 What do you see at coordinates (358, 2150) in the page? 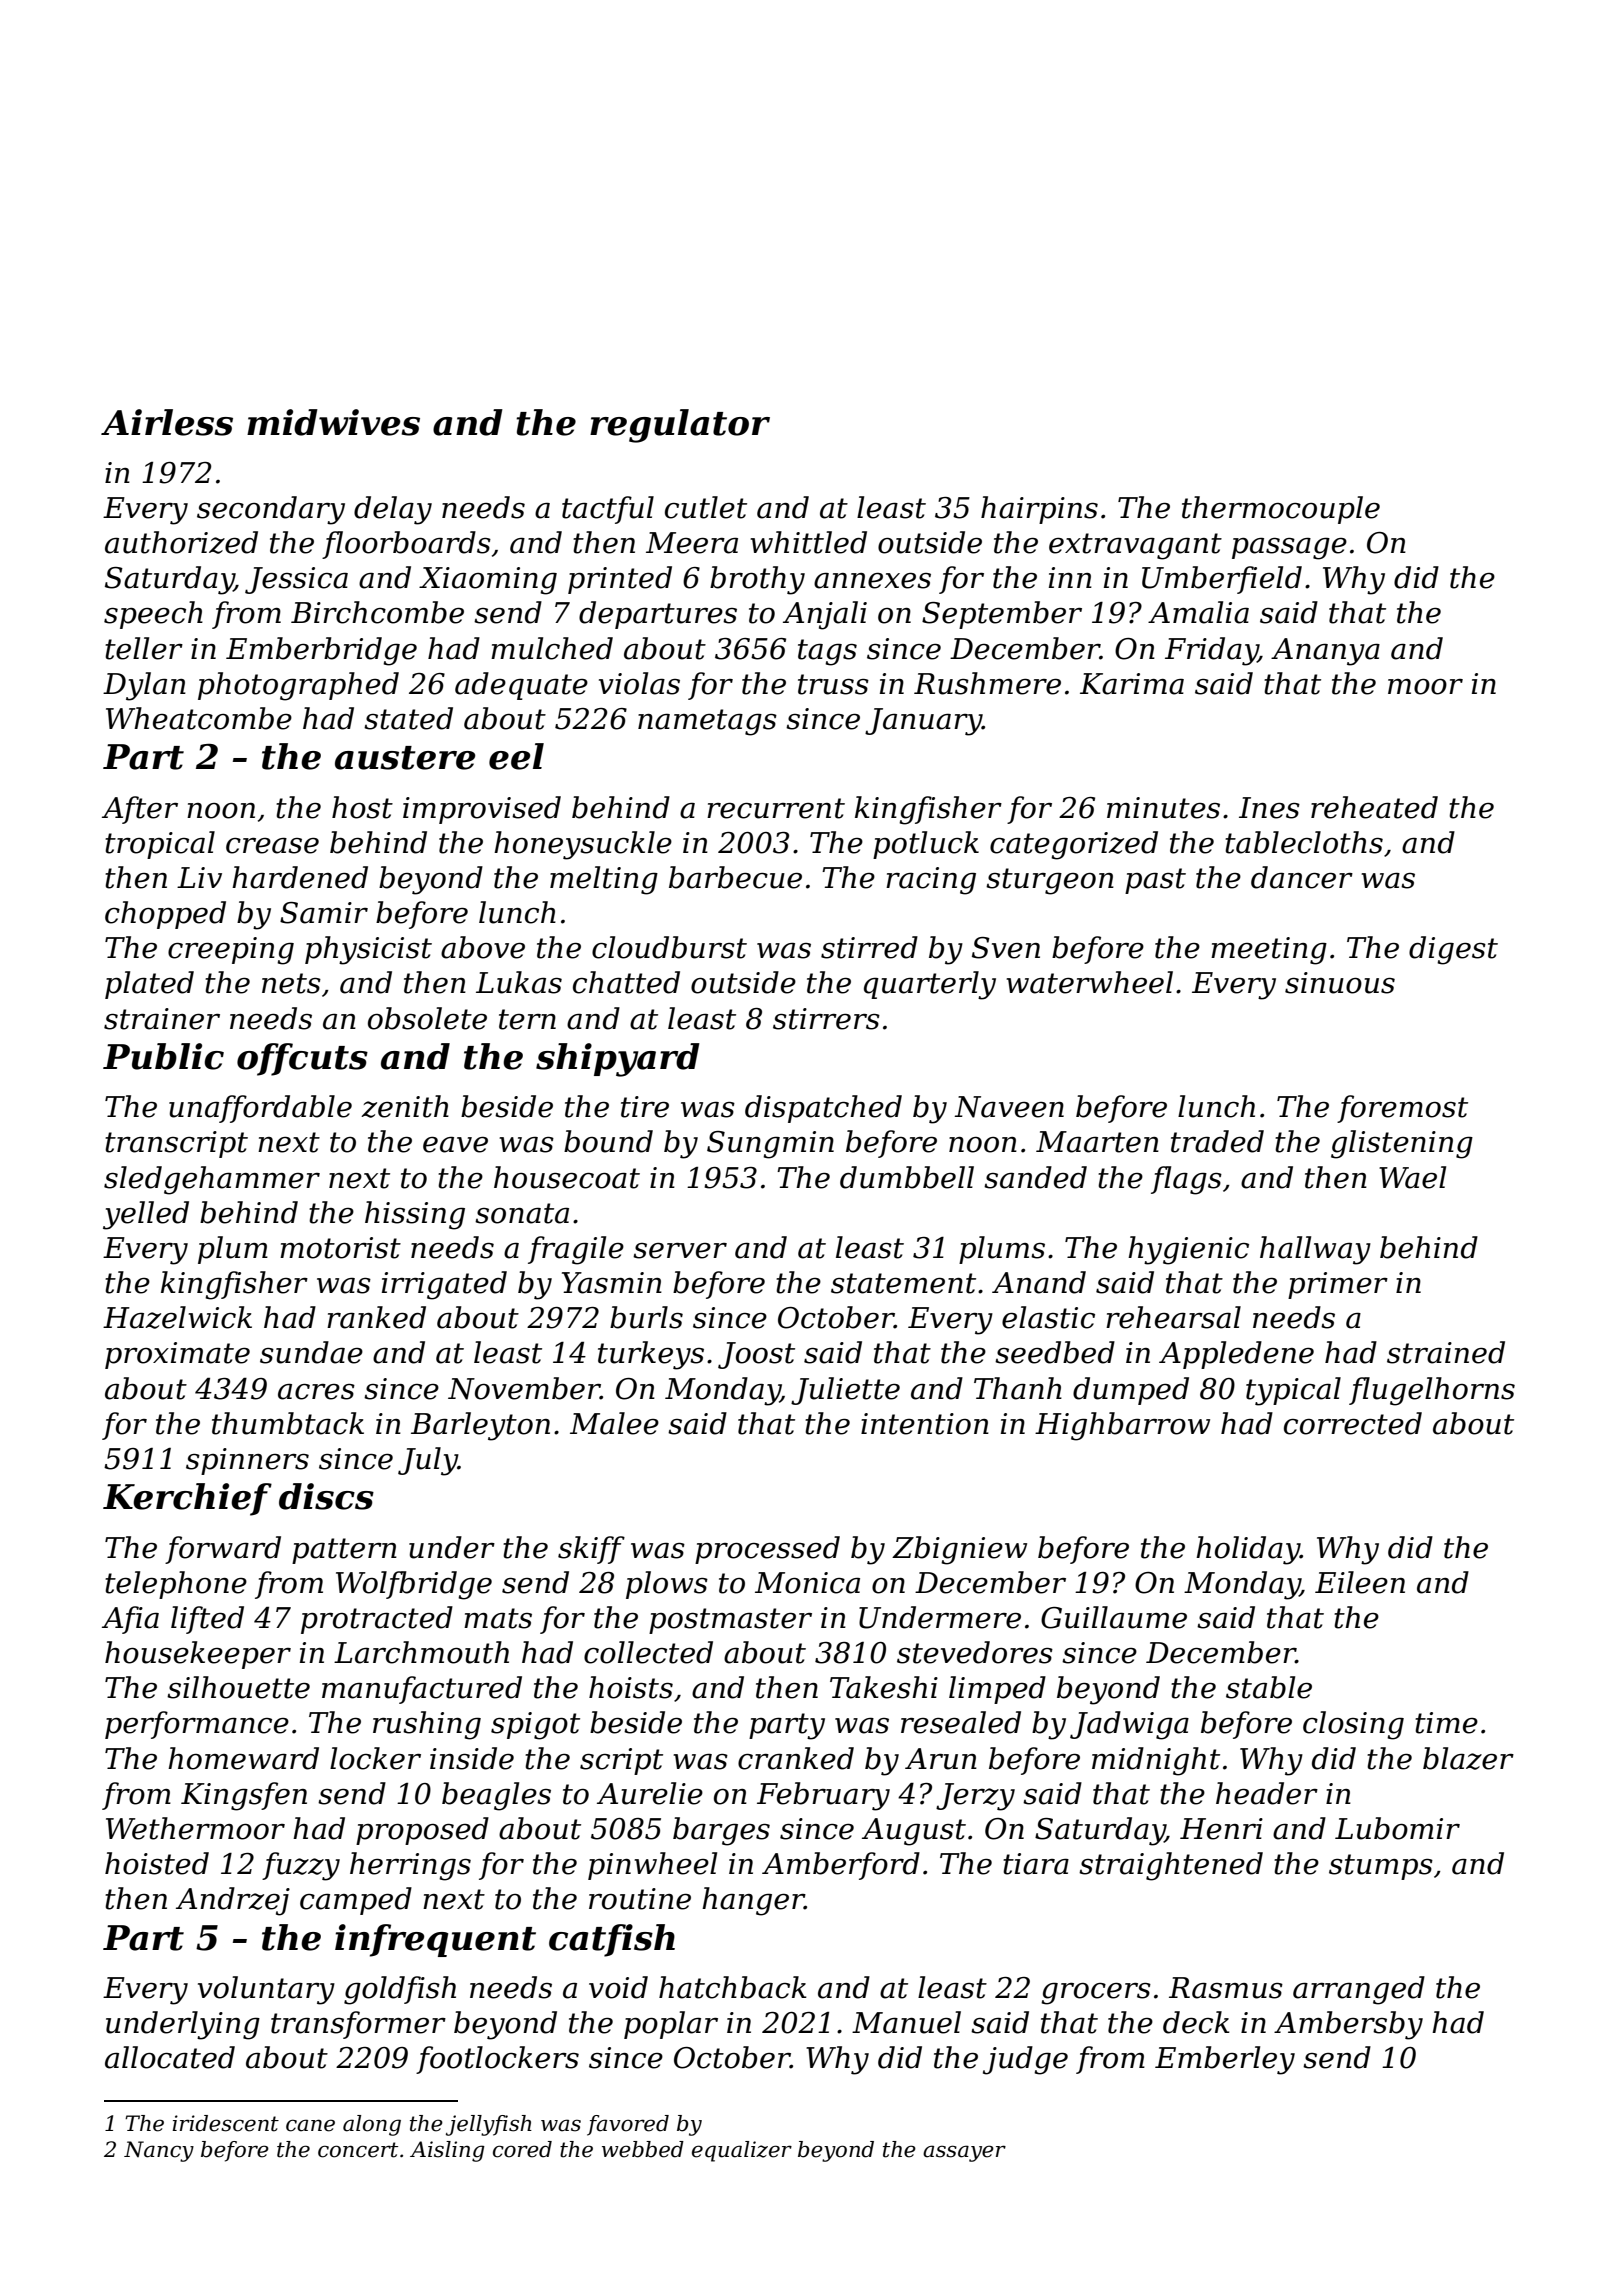
I see `concert` at bounding box center [358, 2150].
